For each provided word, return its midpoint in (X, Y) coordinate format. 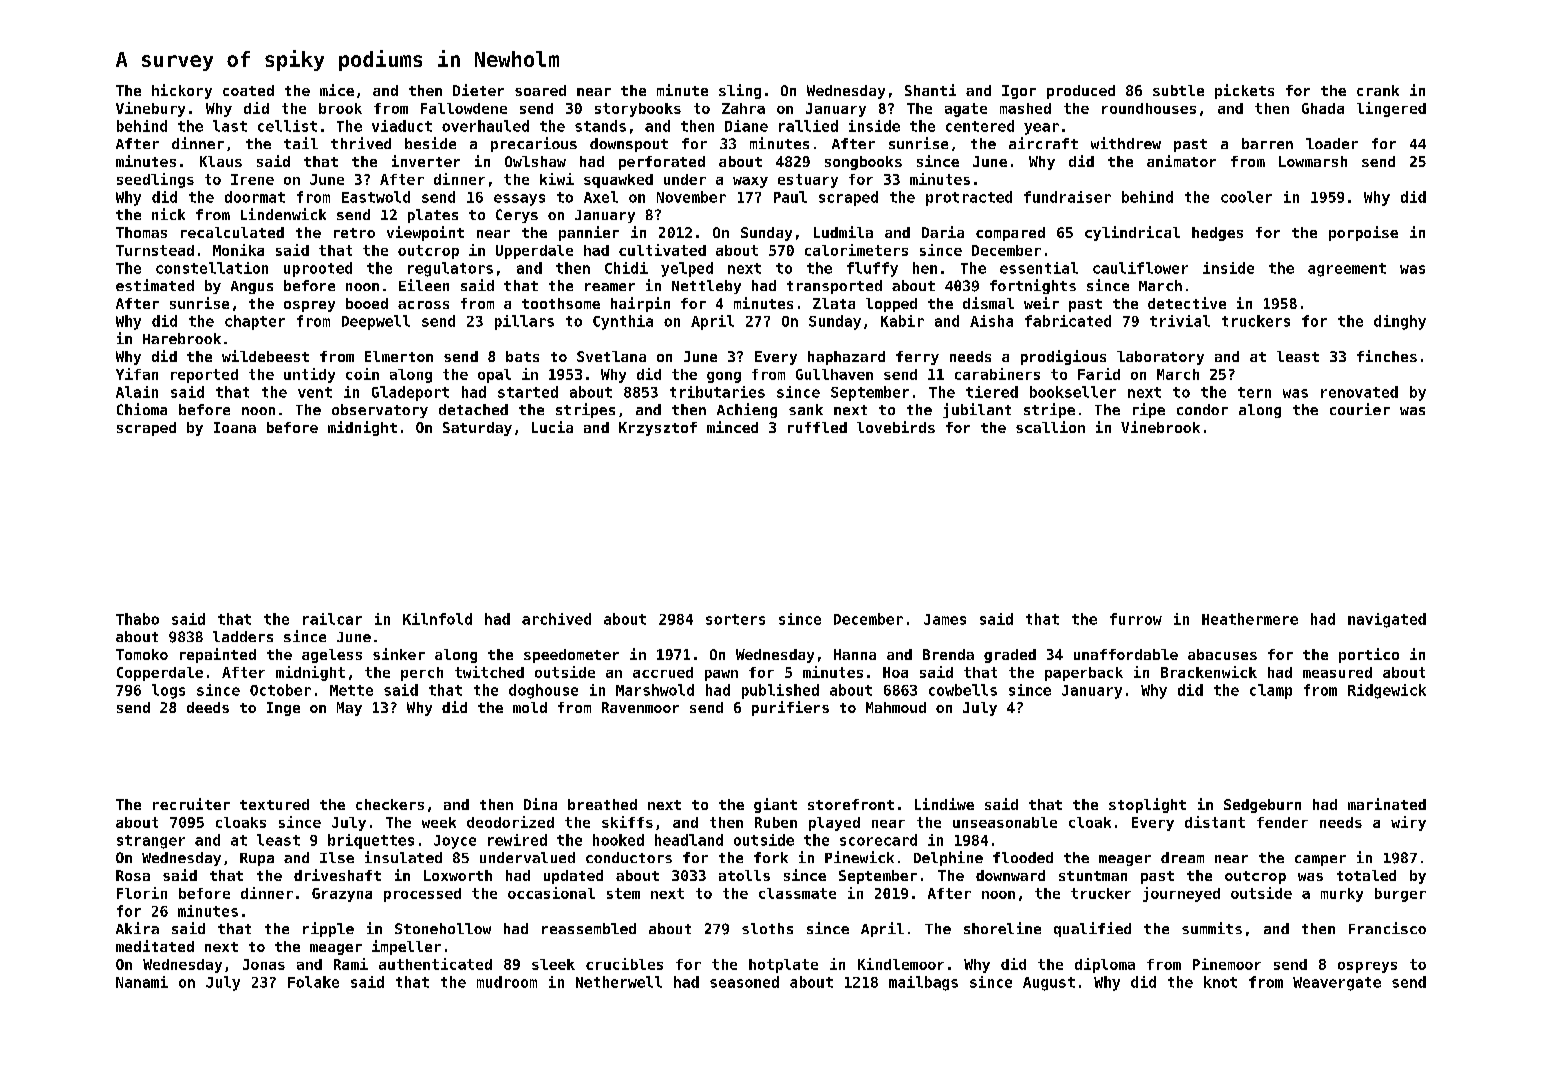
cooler (1246, 197)
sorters (735, 619)
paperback (1084, 674)
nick (168, 214)
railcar (332, 619)
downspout (629, 145)
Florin (142, 893)
